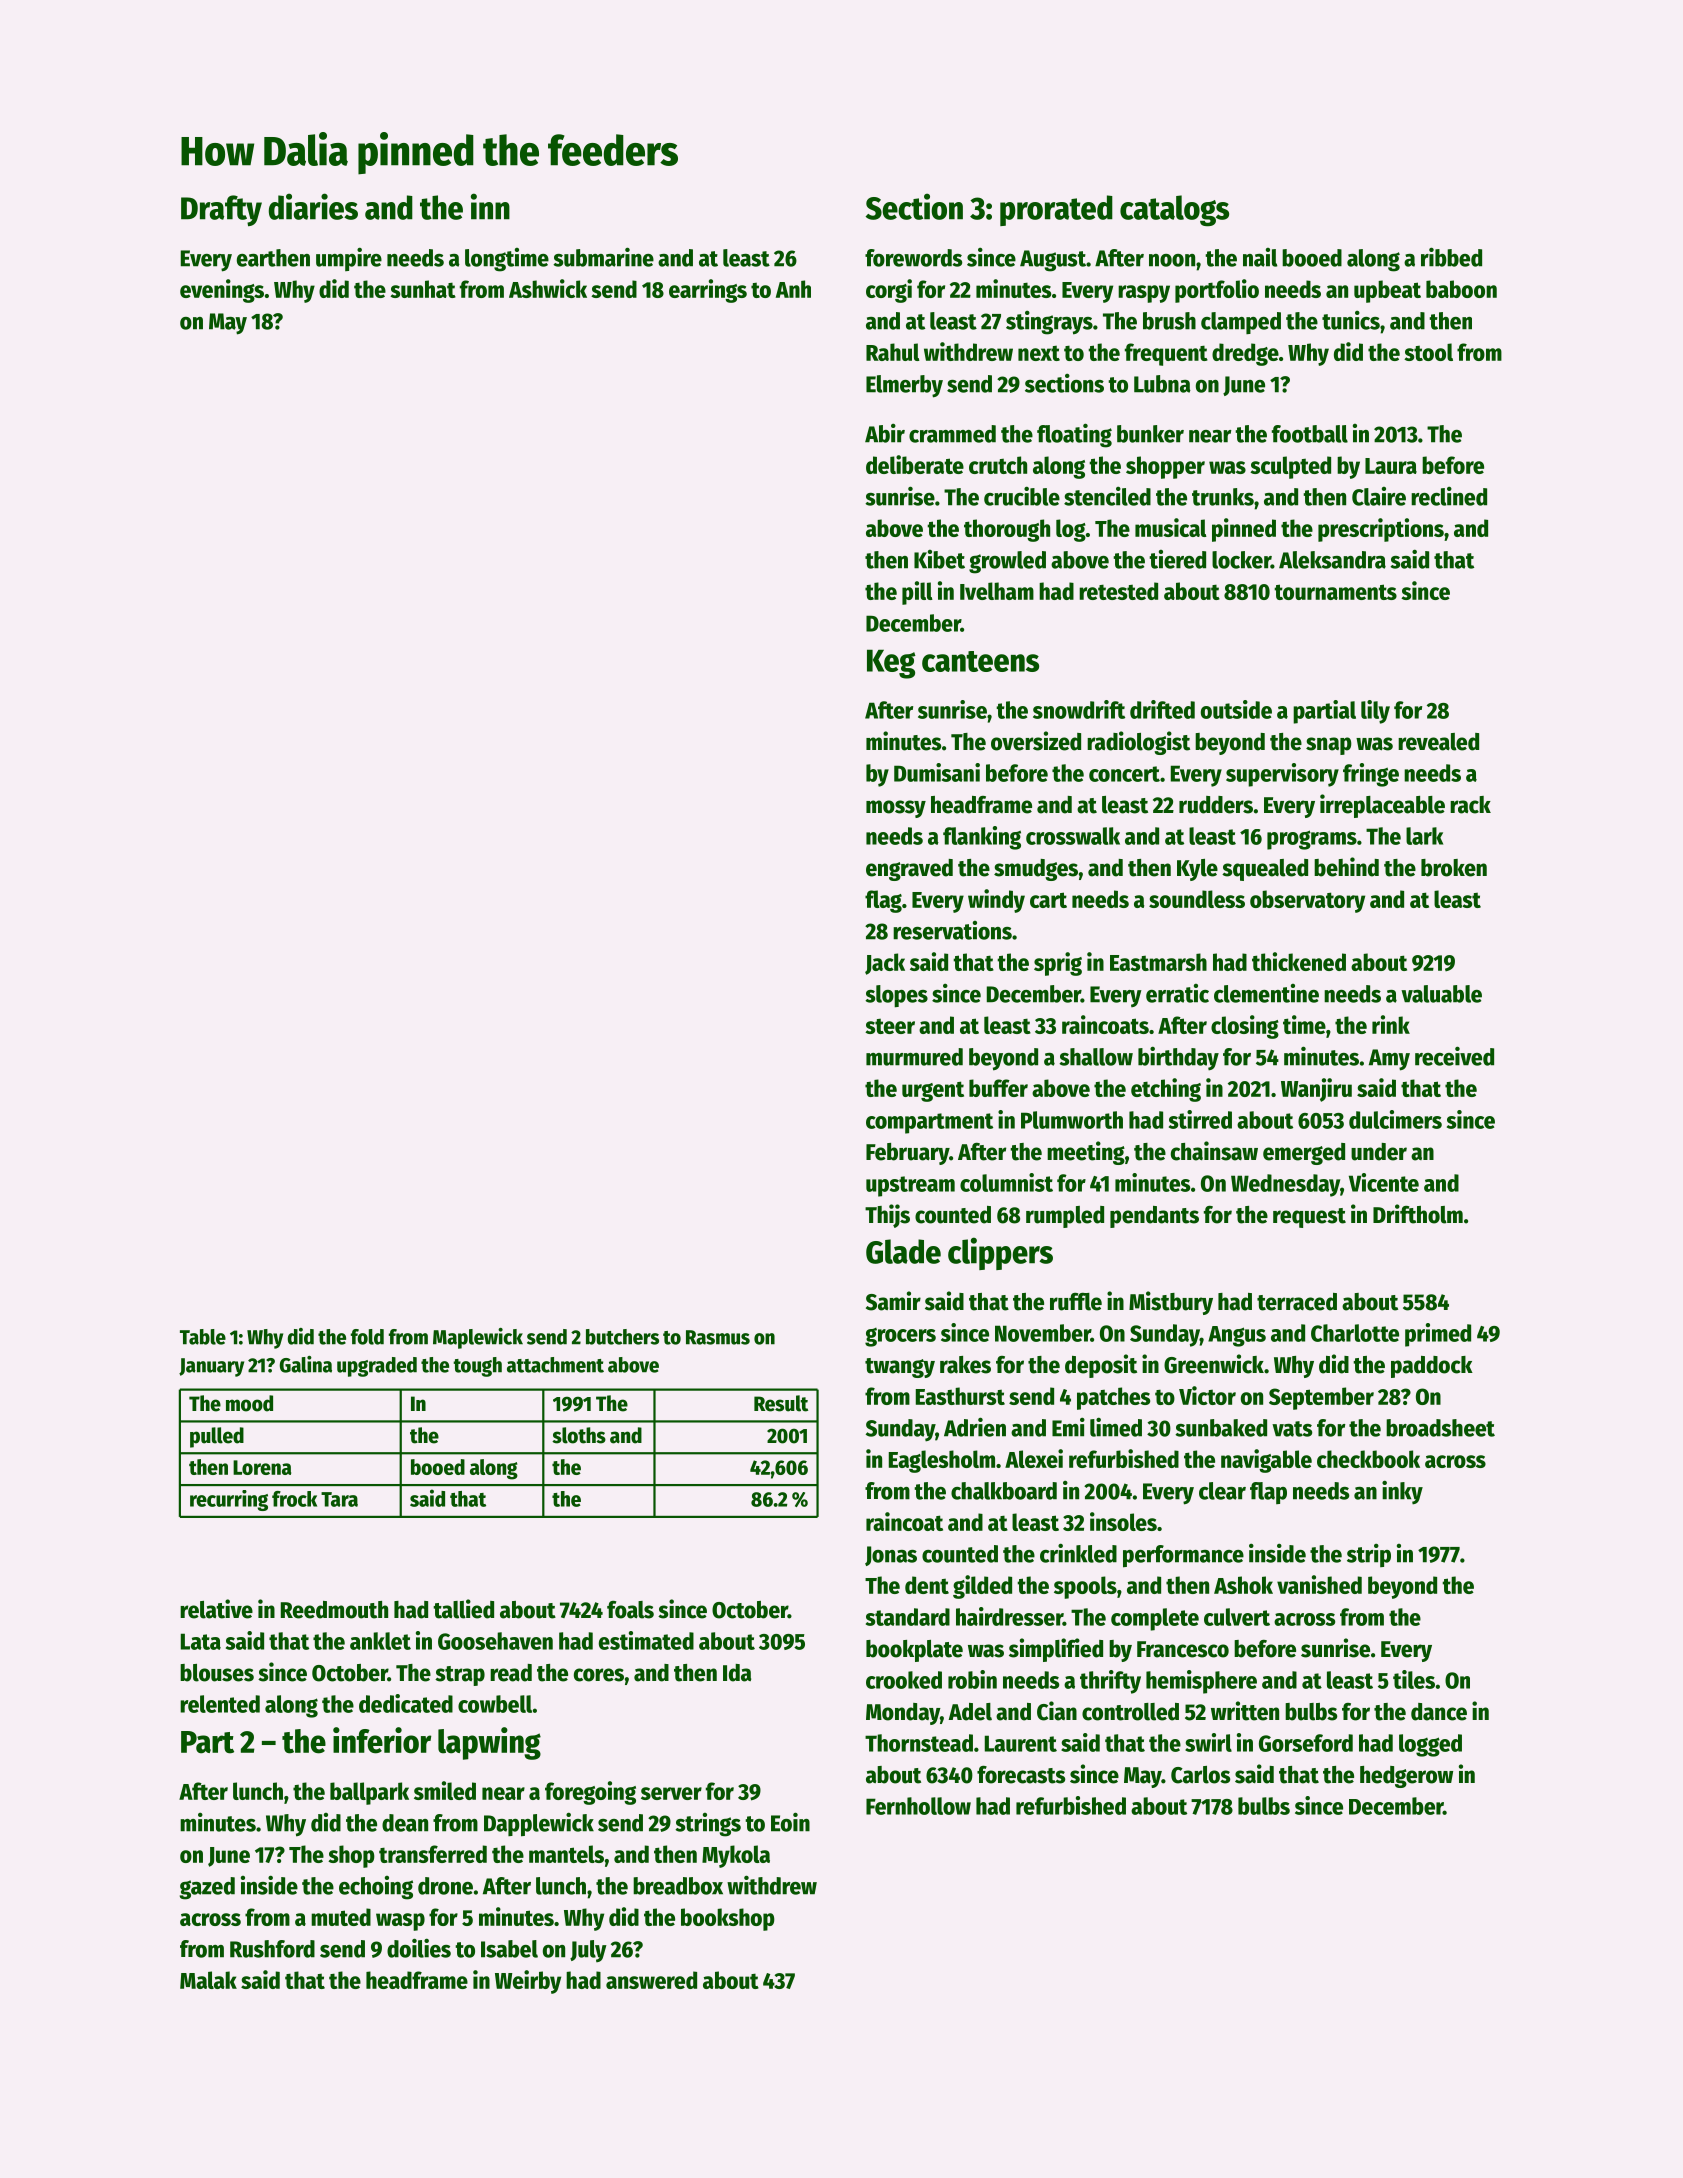 The image size is (1683, 2178). What do you see at coordinates (1439, 1712) in the screenshot?
I see `dance` at bounding box center [1439, 1712].
